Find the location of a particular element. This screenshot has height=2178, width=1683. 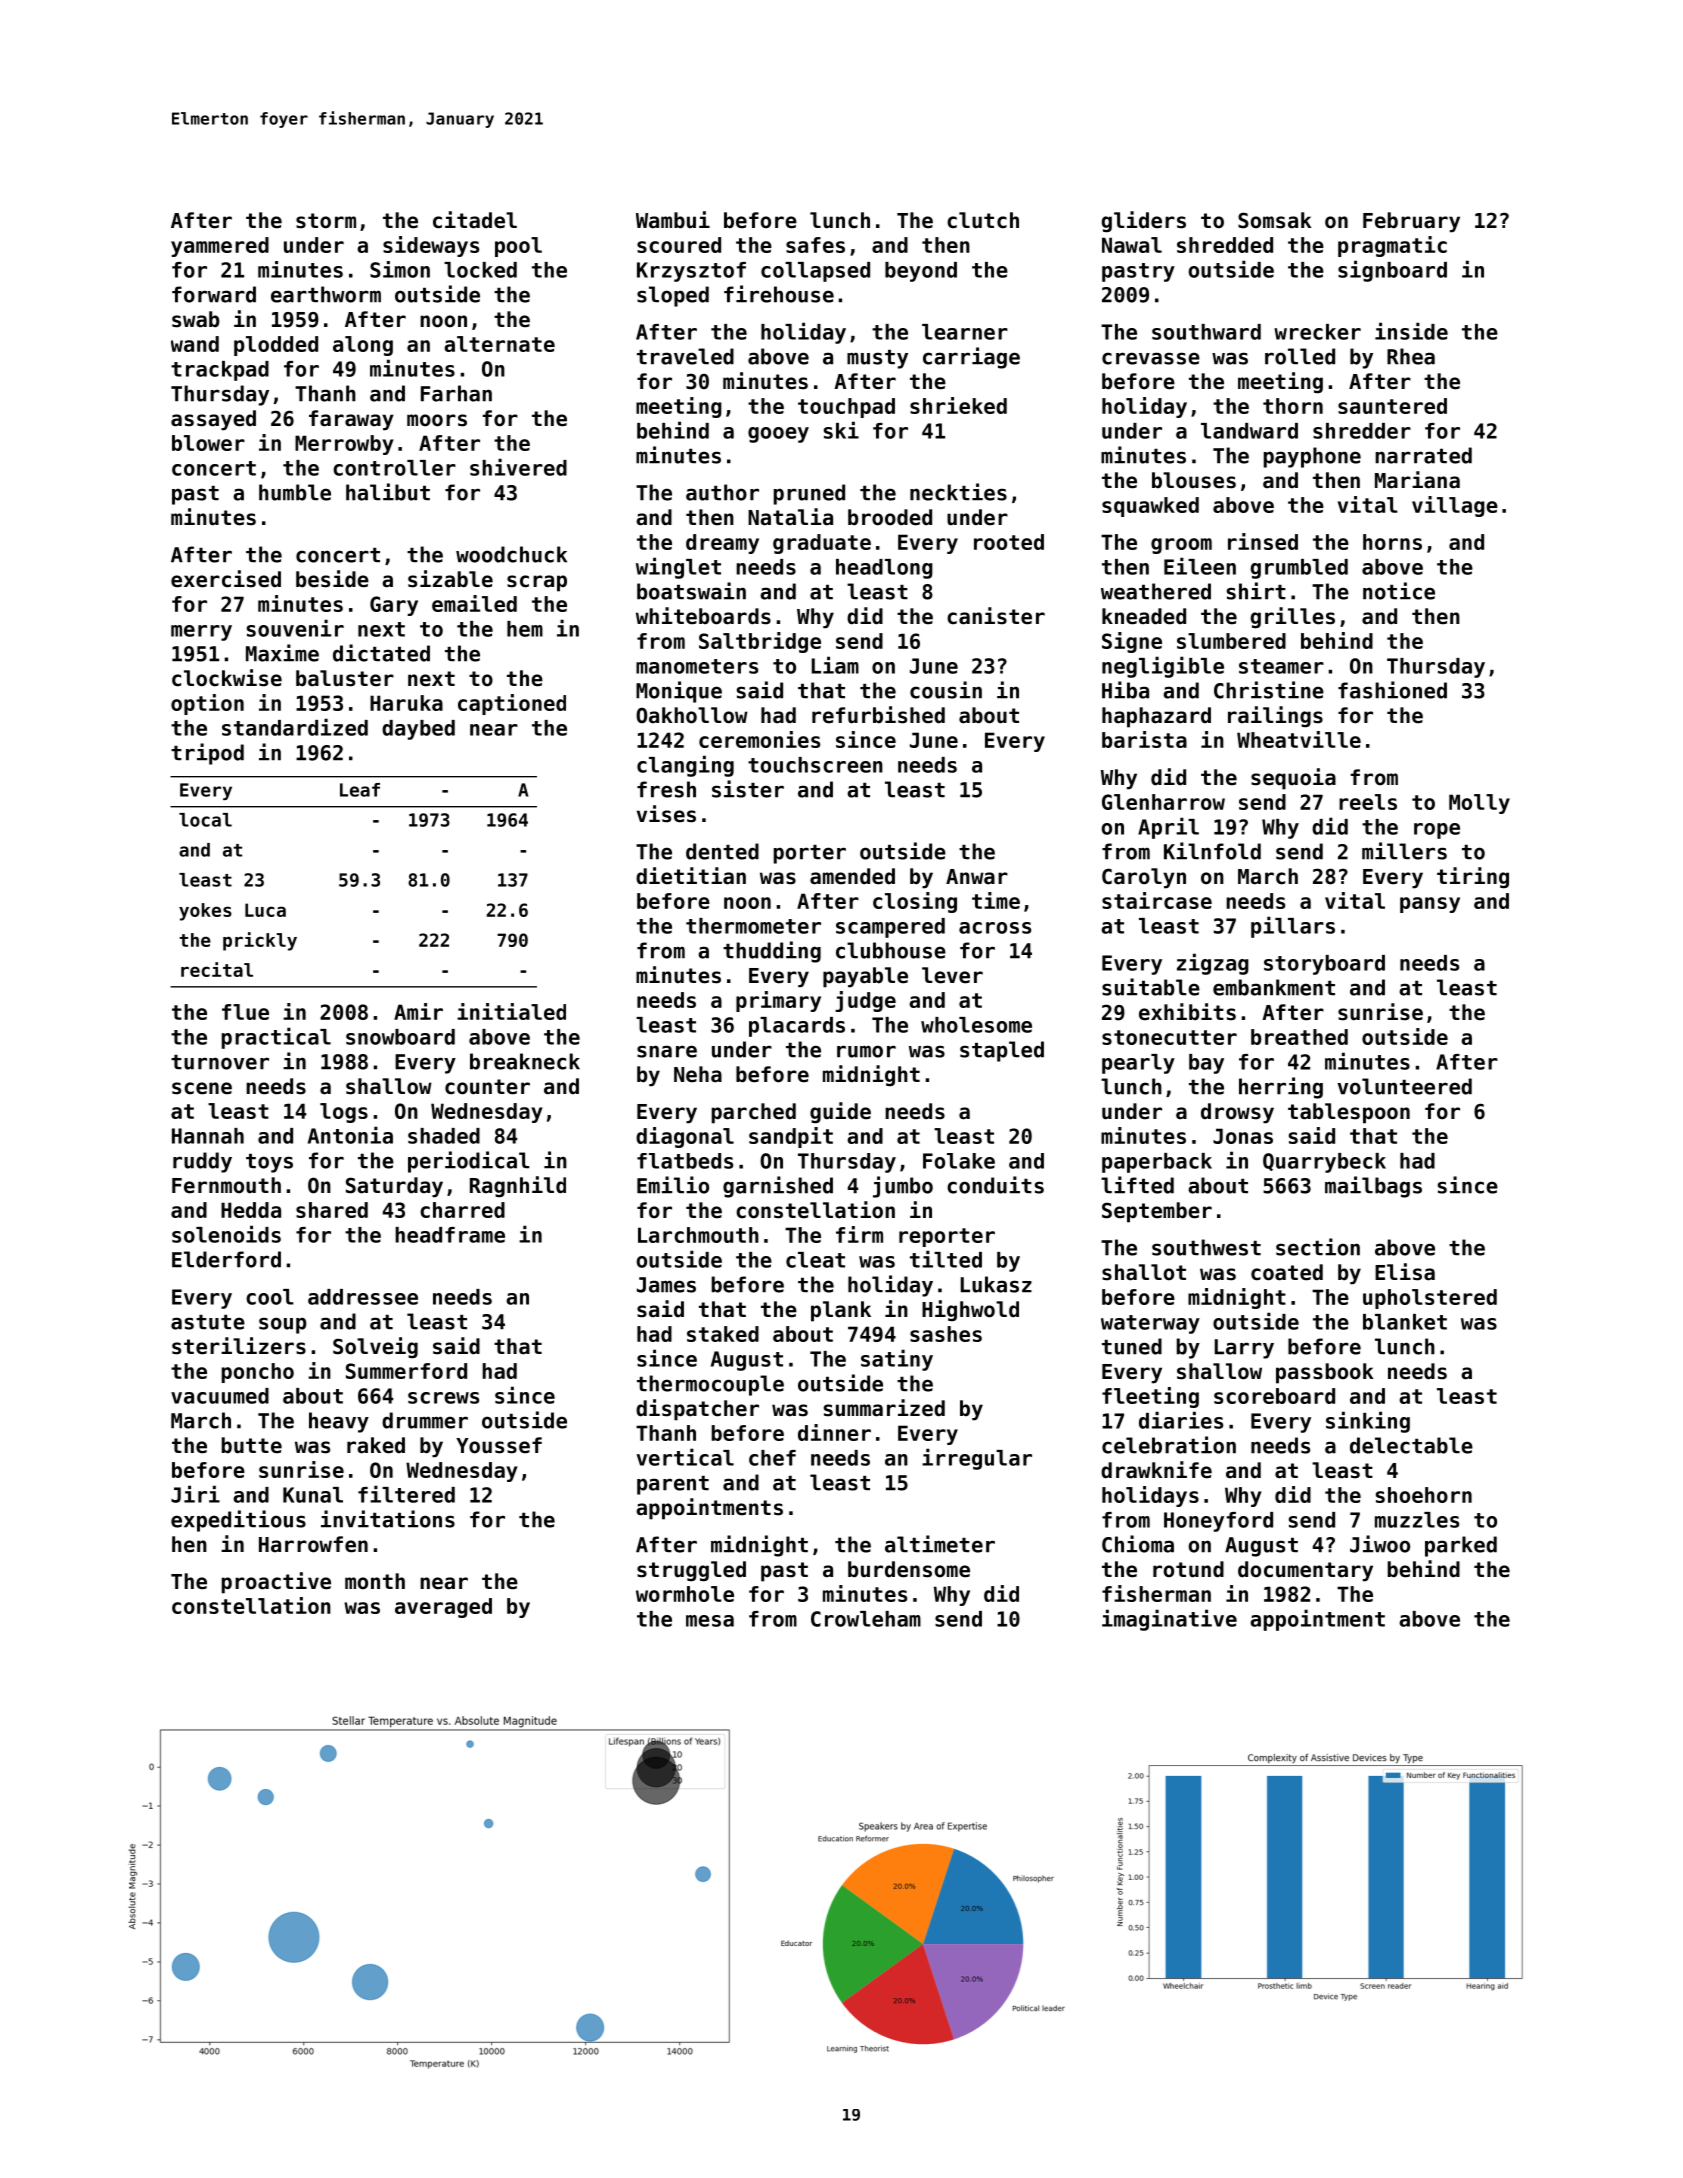

whiteboards is located at coordinates (703, 616).
